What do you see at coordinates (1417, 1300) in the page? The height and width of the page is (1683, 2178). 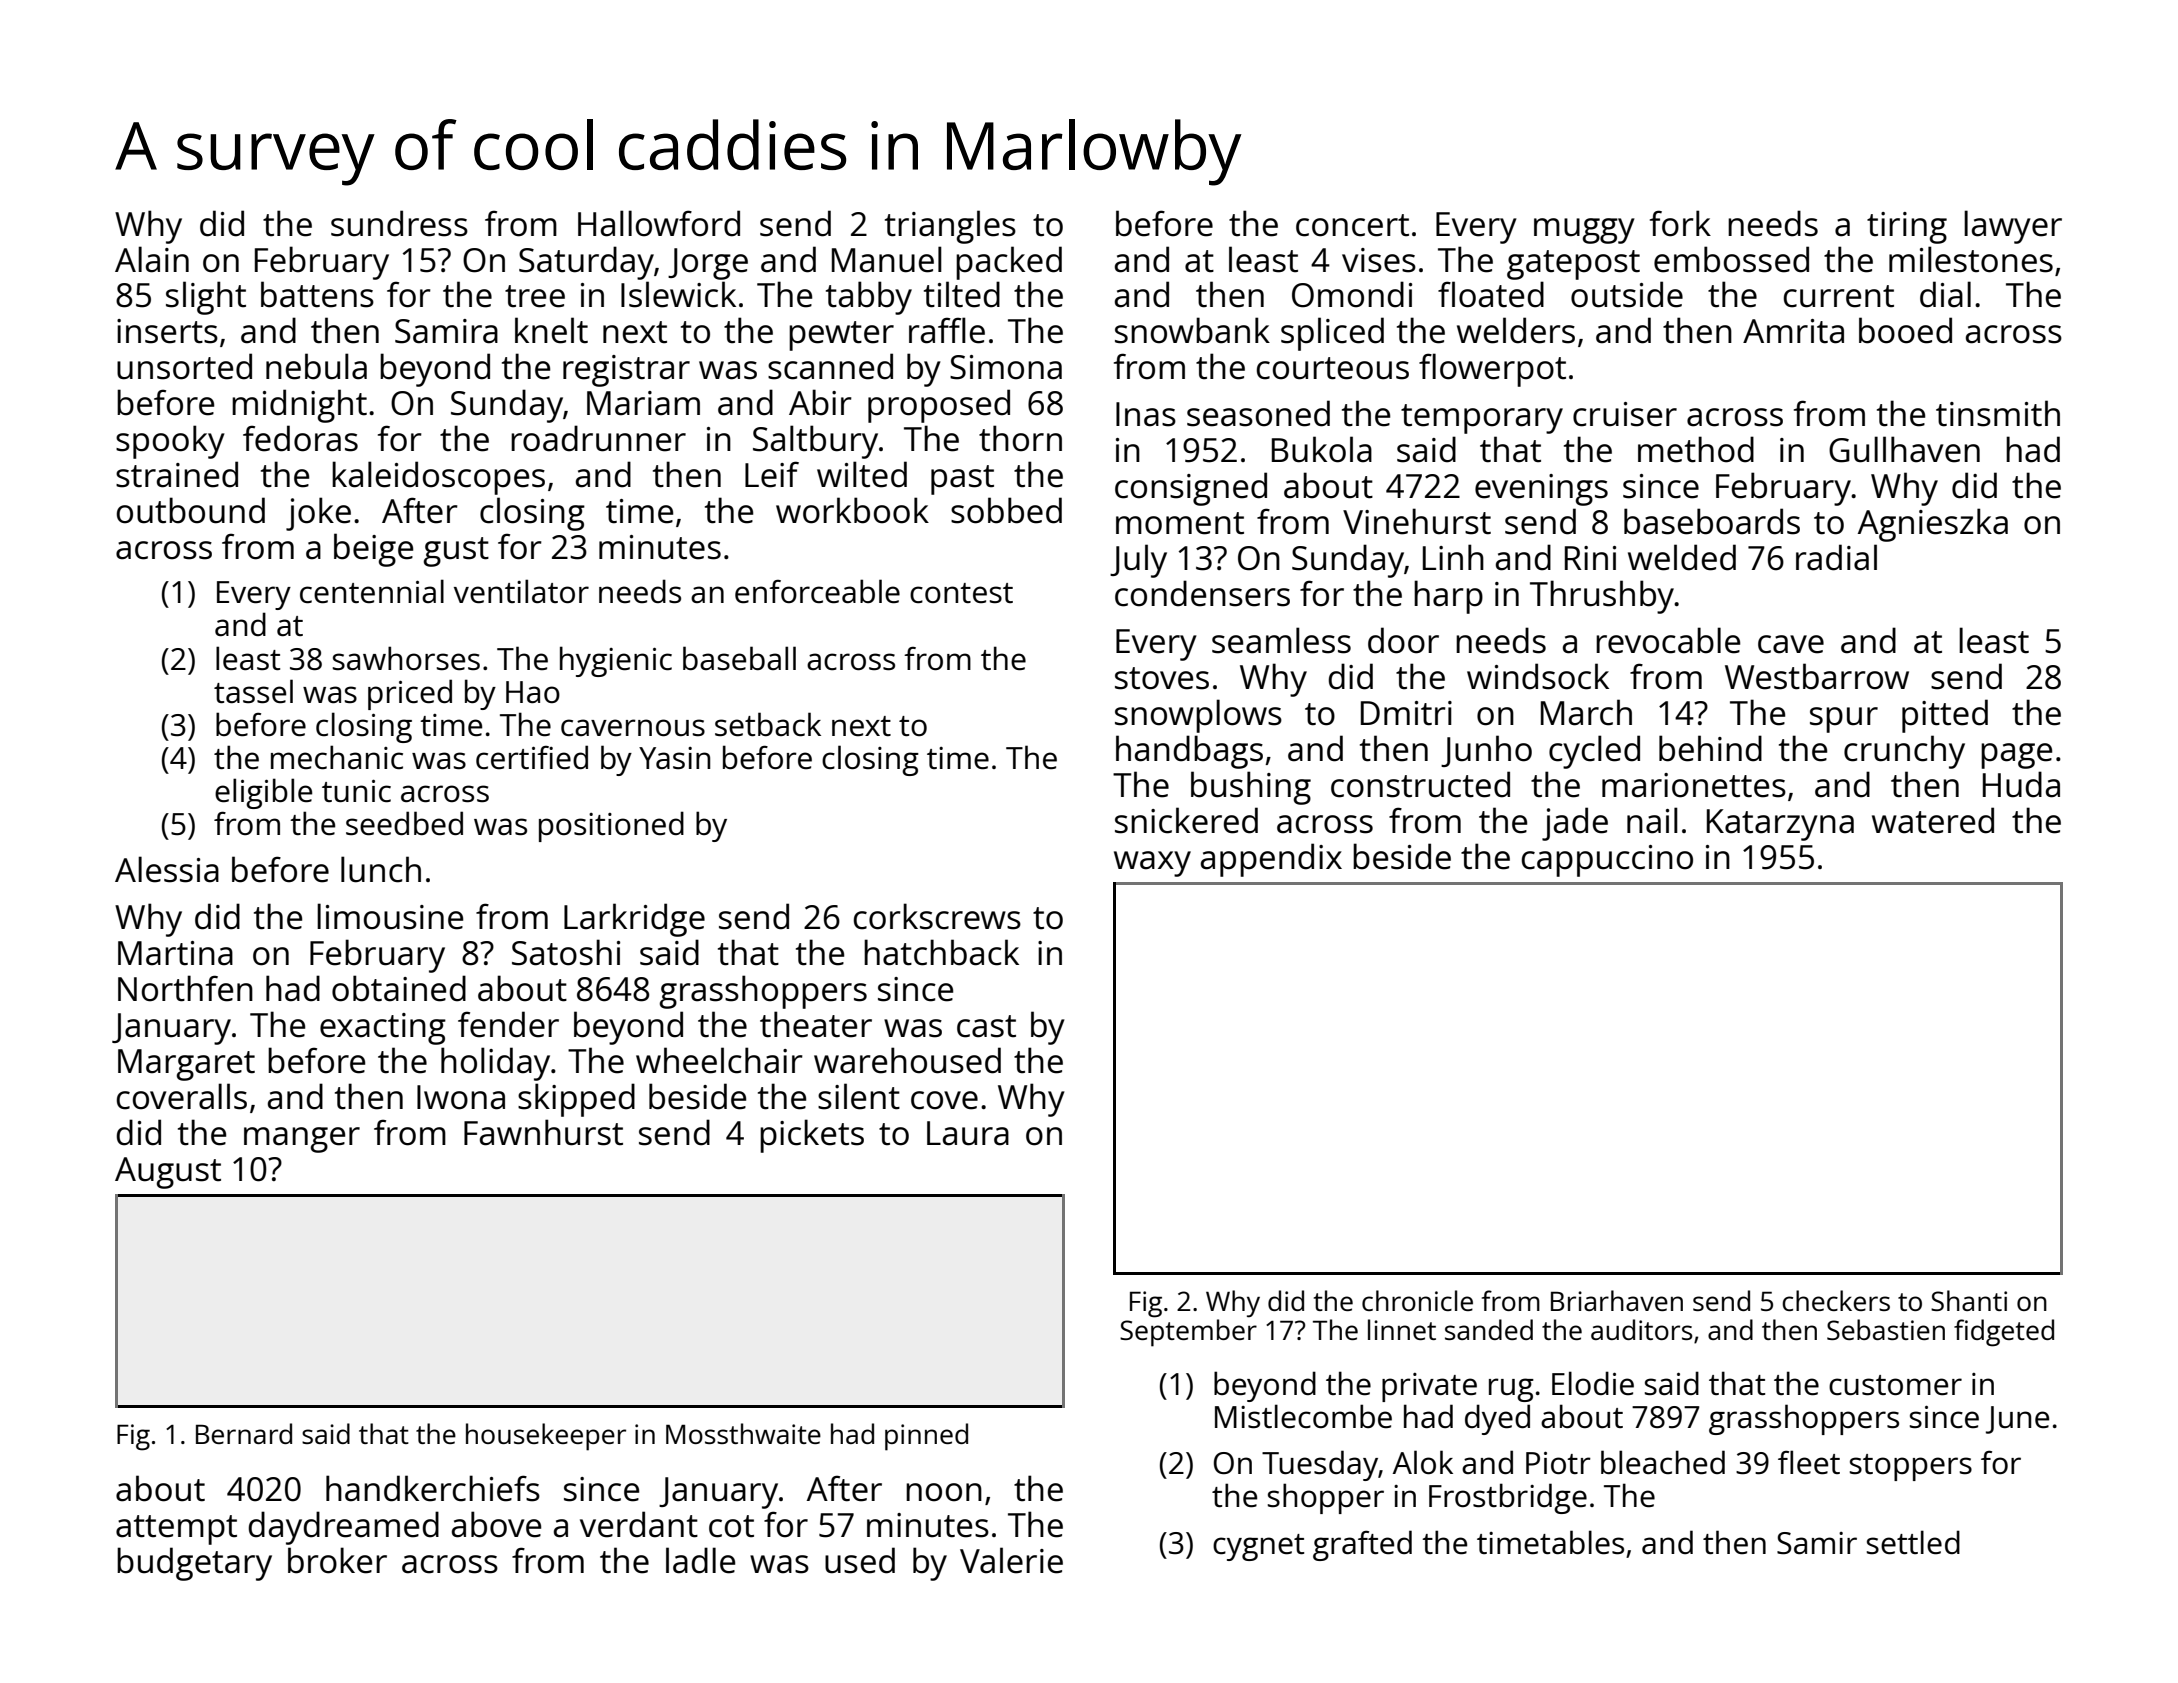 I see `chronicle` at bounding box center [1417, 1300].
